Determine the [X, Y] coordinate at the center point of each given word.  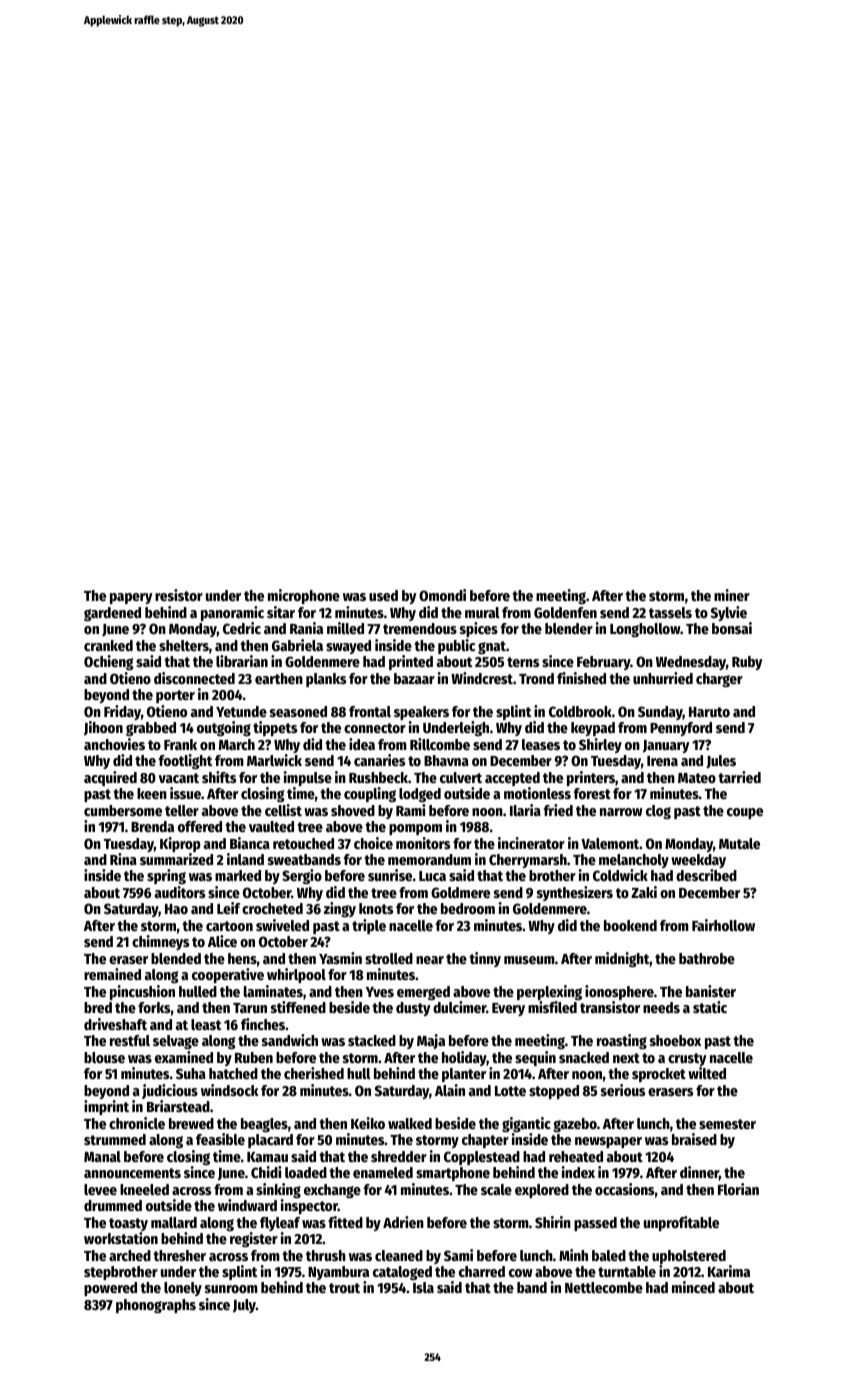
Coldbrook [580, 711]
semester [727, 1124]
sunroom [231, 1289]
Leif [228, 908]
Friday [122, 712]
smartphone [453, 1174]
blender [569, 628]
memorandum [429, 859]
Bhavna [446, 760]
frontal [370, 711]
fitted [345, 1222]
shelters [184, 645]
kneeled [144, 1189]
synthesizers [575, 893]
